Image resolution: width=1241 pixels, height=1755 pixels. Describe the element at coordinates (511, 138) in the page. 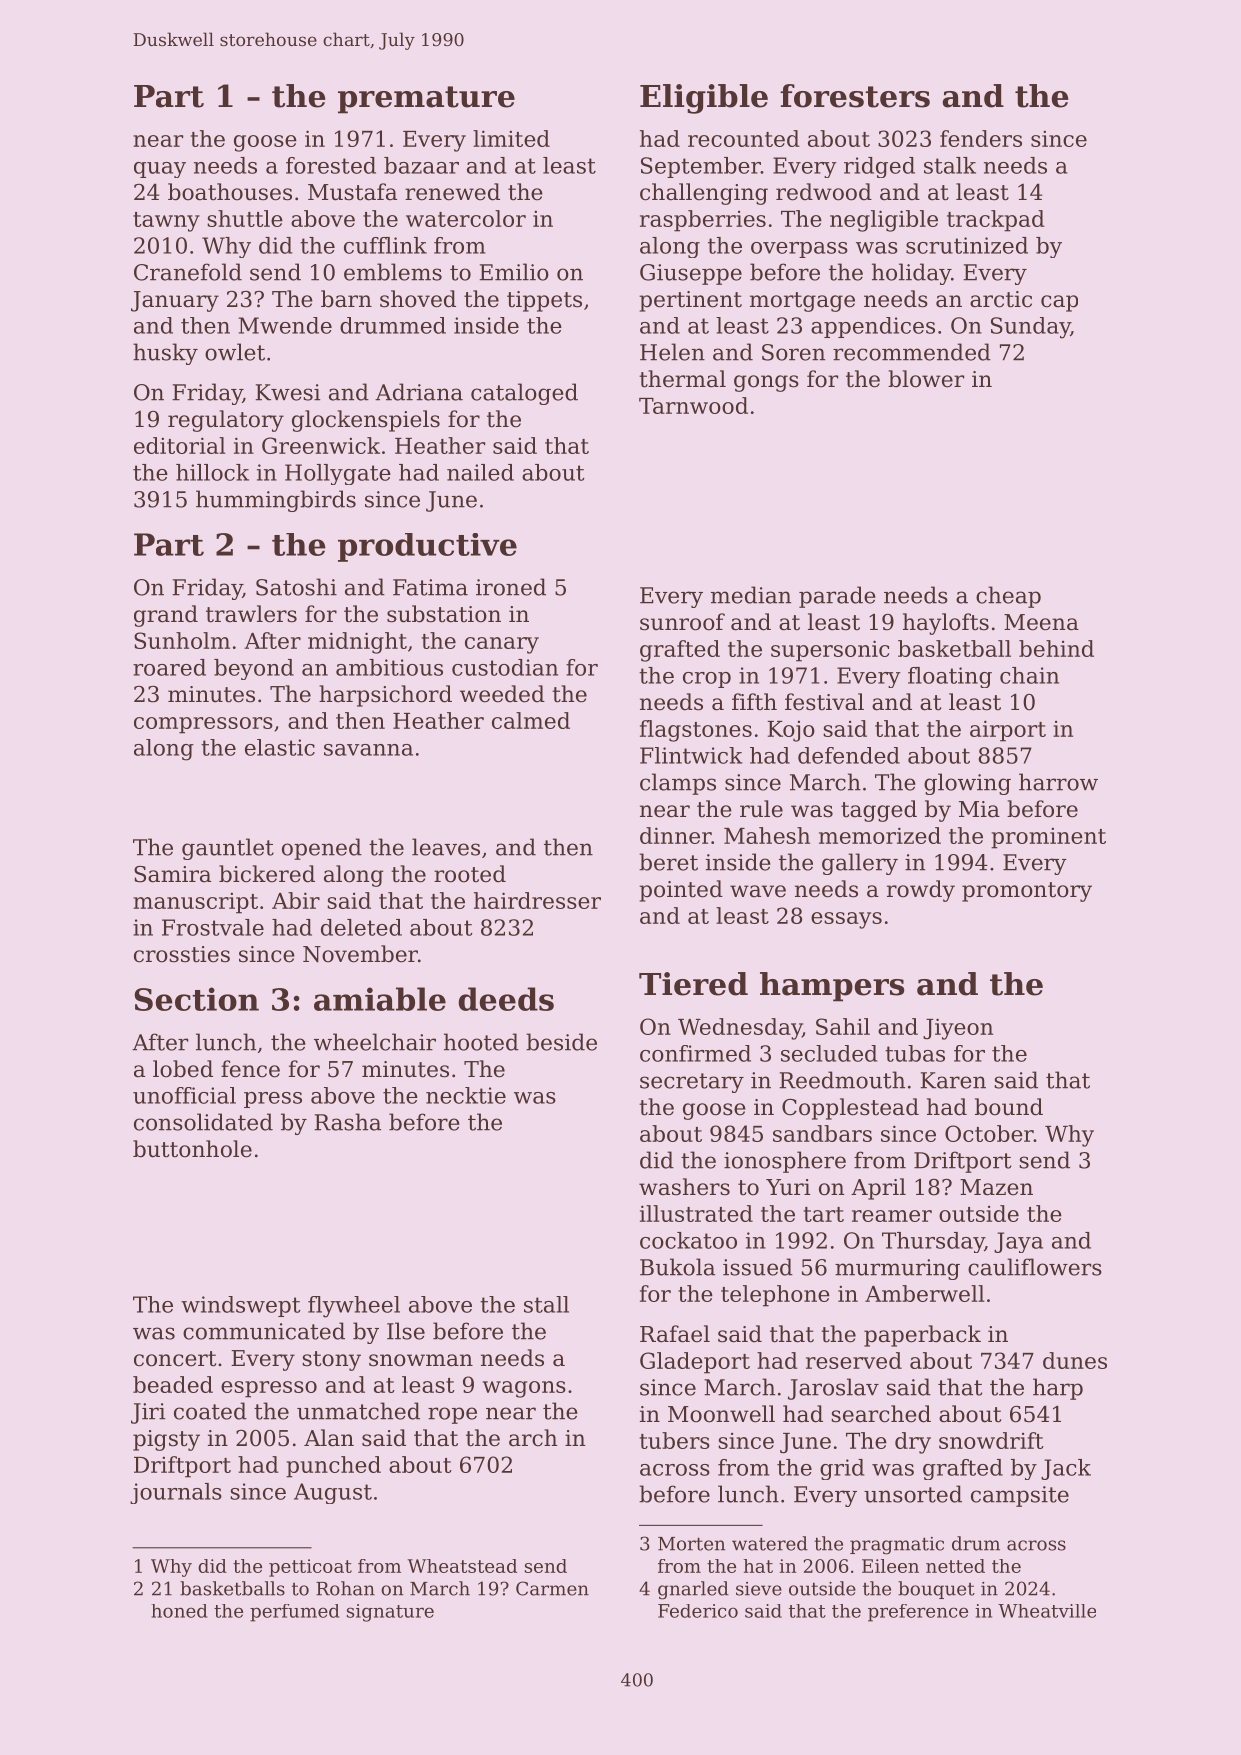

I see `limited` at that location.
